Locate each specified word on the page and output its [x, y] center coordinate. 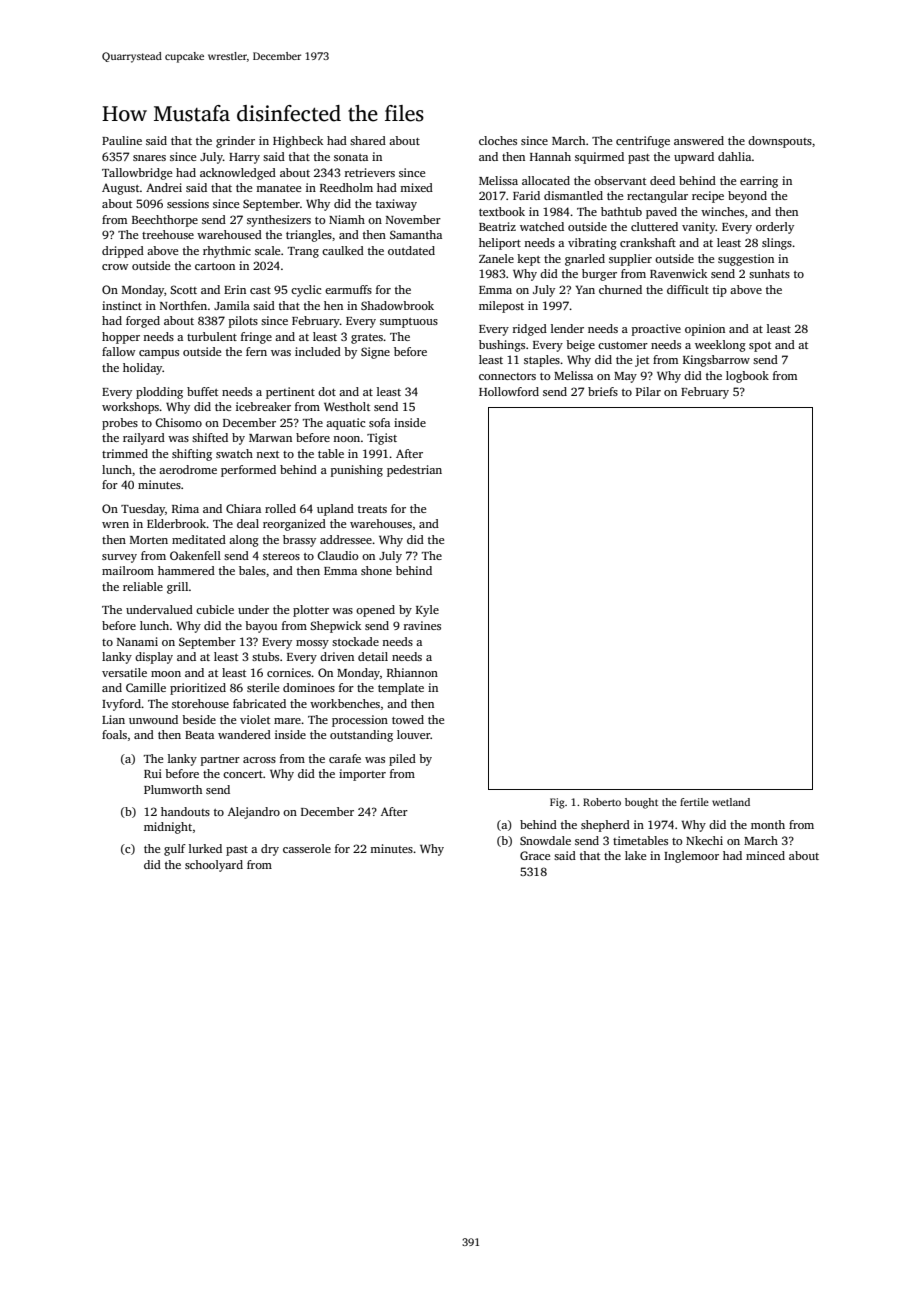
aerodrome [188, 469]
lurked [205, 848]
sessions [188, 203]
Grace [535, 855]
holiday [142, 369]
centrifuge [643, 142]
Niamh [347, 219]
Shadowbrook [397, 305]
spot [760, 347]
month [768, 824]
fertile [694, 802]
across [259, 760]
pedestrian [414, 471]
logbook [747, 377]
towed [408, 719]
